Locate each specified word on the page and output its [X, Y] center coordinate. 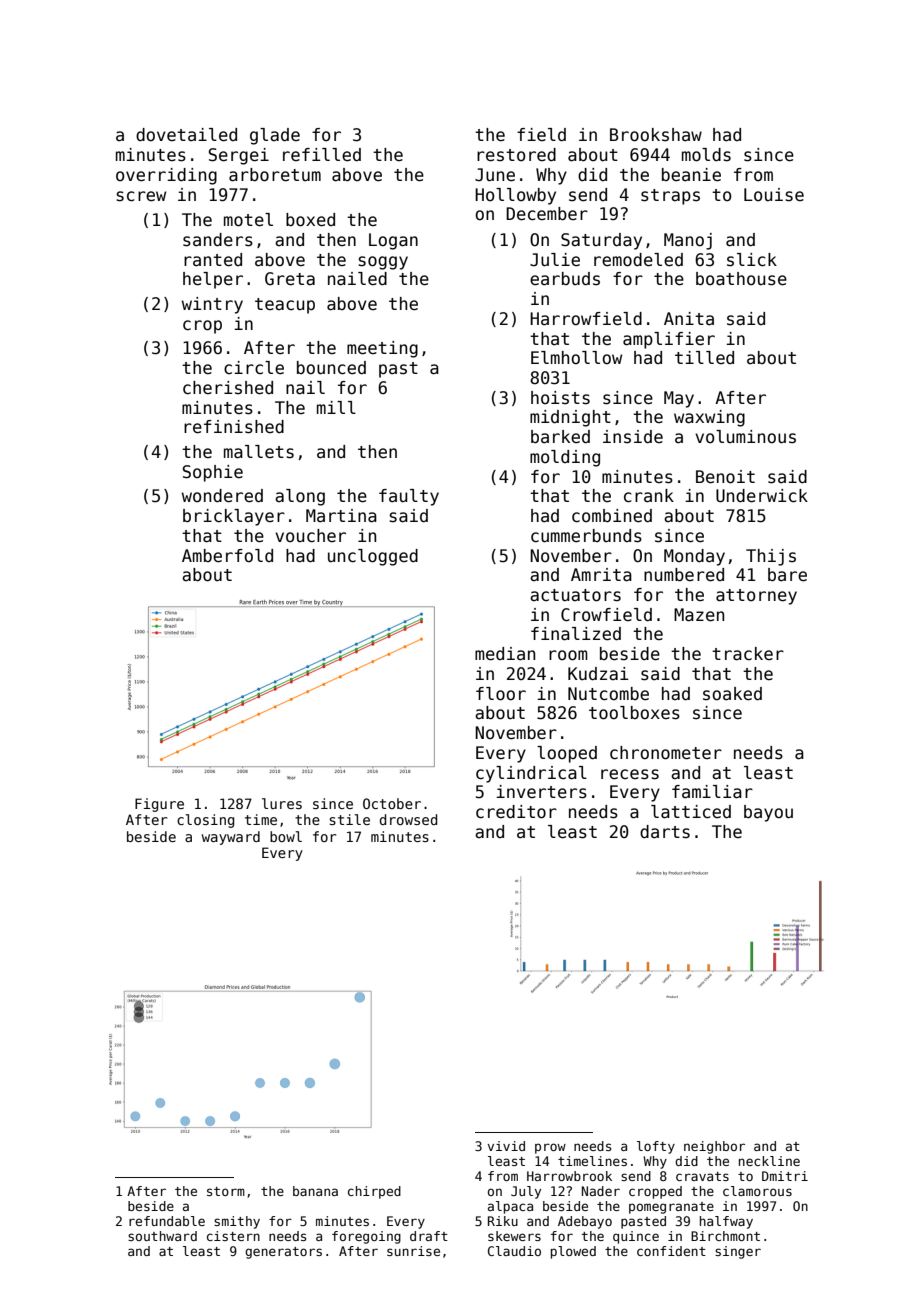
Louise [774, 195]
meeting [382, 349]
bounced [331, 368]
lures [282, 803]
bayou [768, 813]
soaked [732, 694]
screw [141, 196]
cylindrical [531, 774]
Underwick [762, 496]
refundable [167, 1221]
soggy [383, 263]
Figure [159, 805]
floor [501, 694]
